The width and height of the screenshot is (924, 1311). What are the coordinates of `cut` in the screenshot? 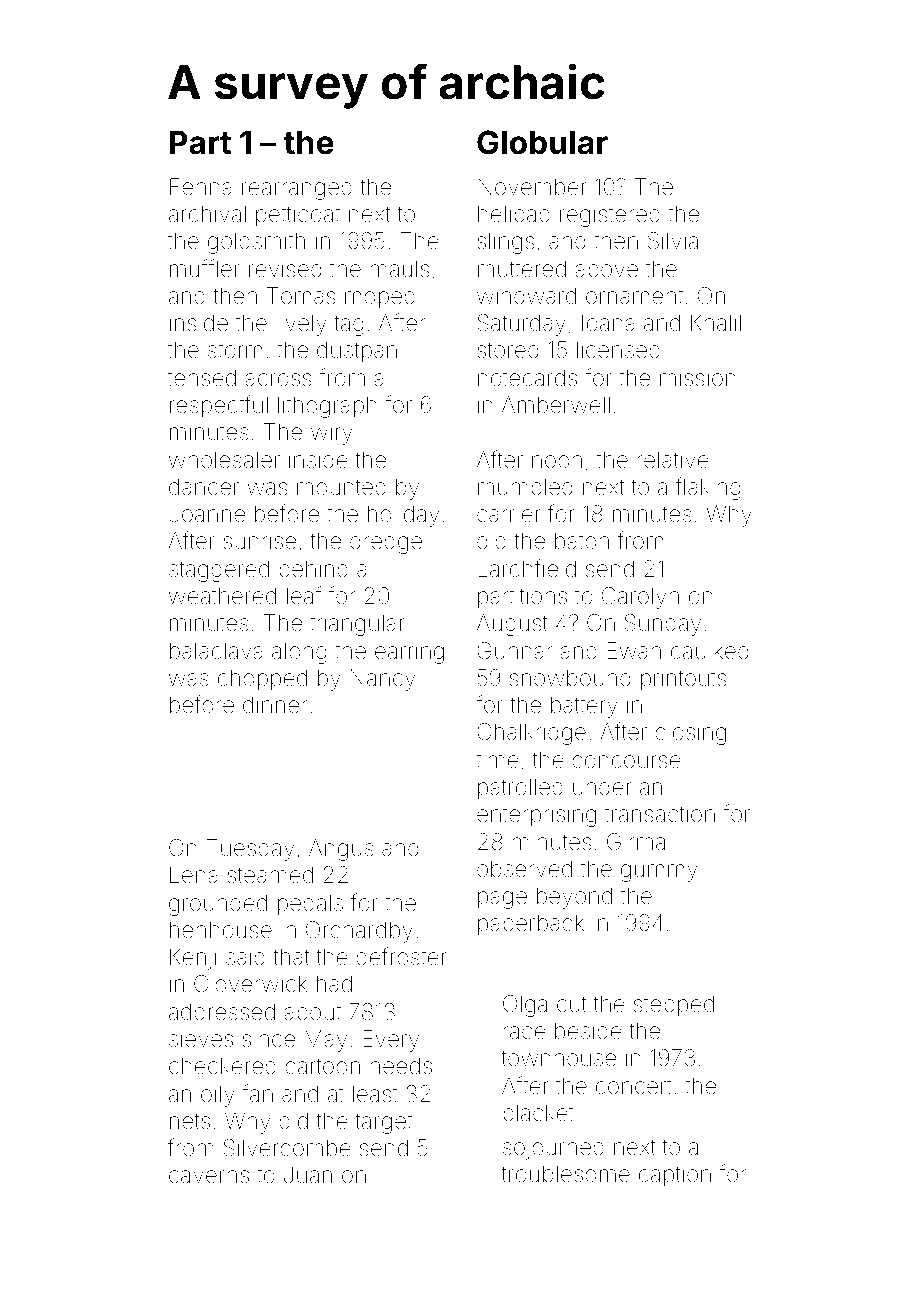 It's located at (572, 1004).
